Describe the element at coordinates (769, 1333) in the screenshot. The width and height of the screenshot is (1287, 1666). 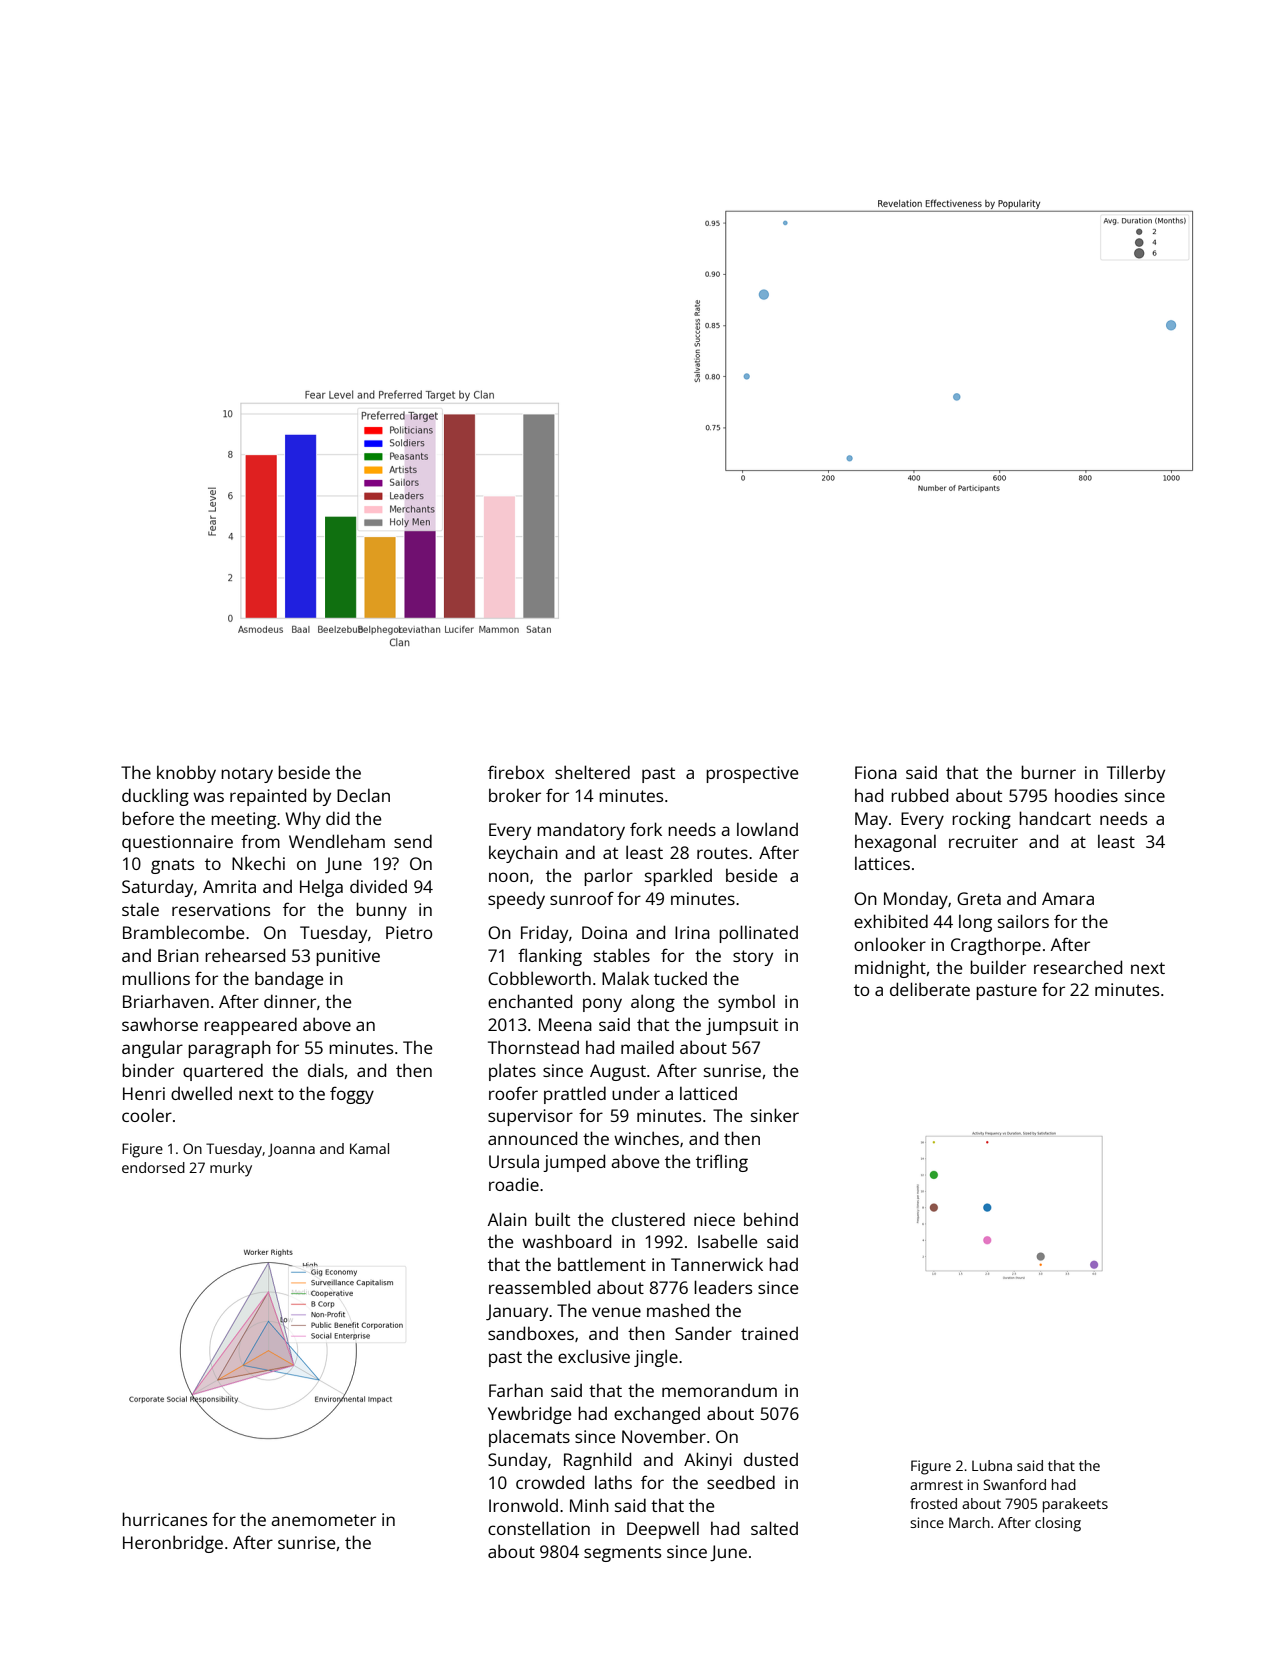
I see `trained` at that location.
